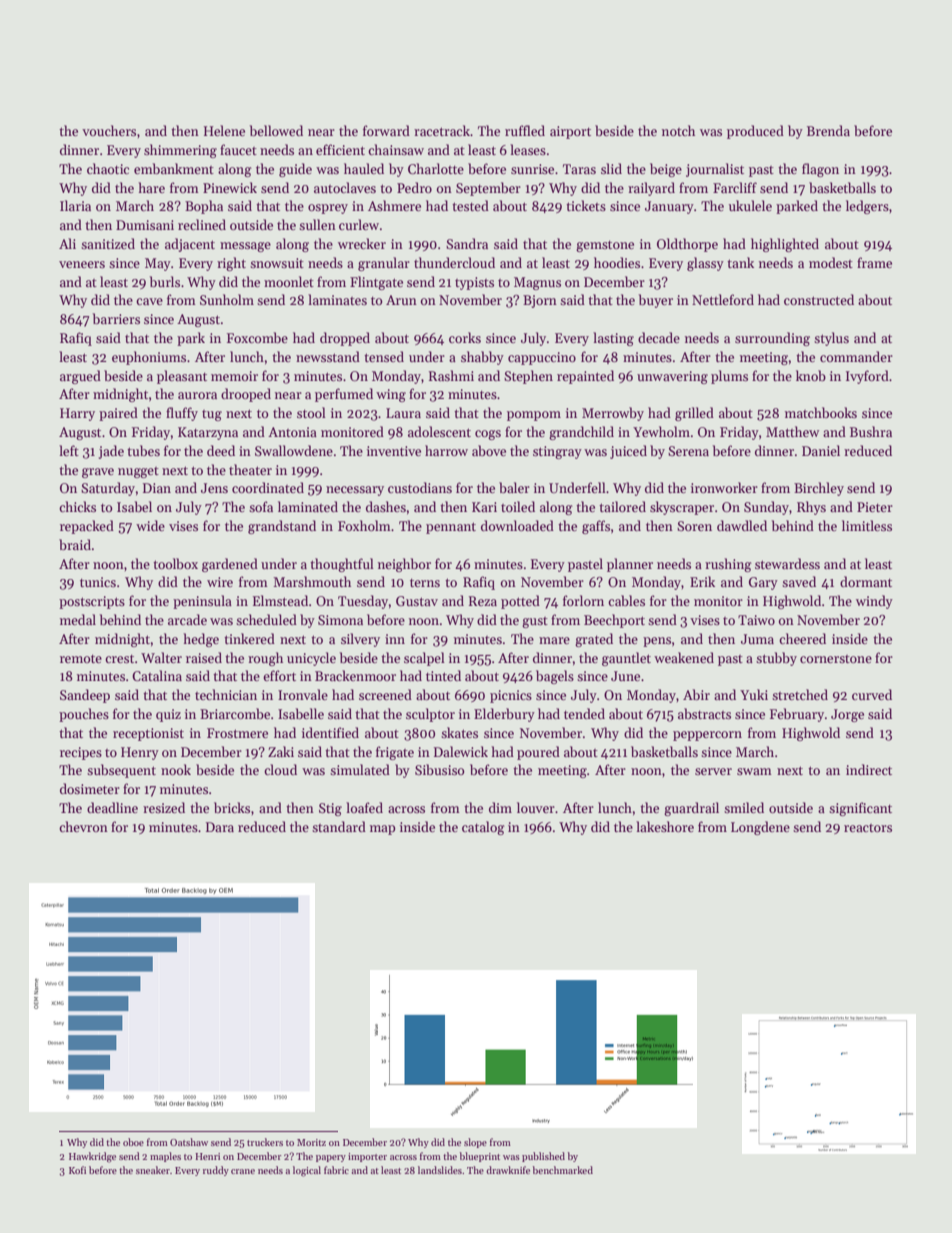 This screenshot has width=952, height=1233. What do you see at coordinates (570, 132) in the screenshot?
I see `airport` at bounding box center [570, 132].
